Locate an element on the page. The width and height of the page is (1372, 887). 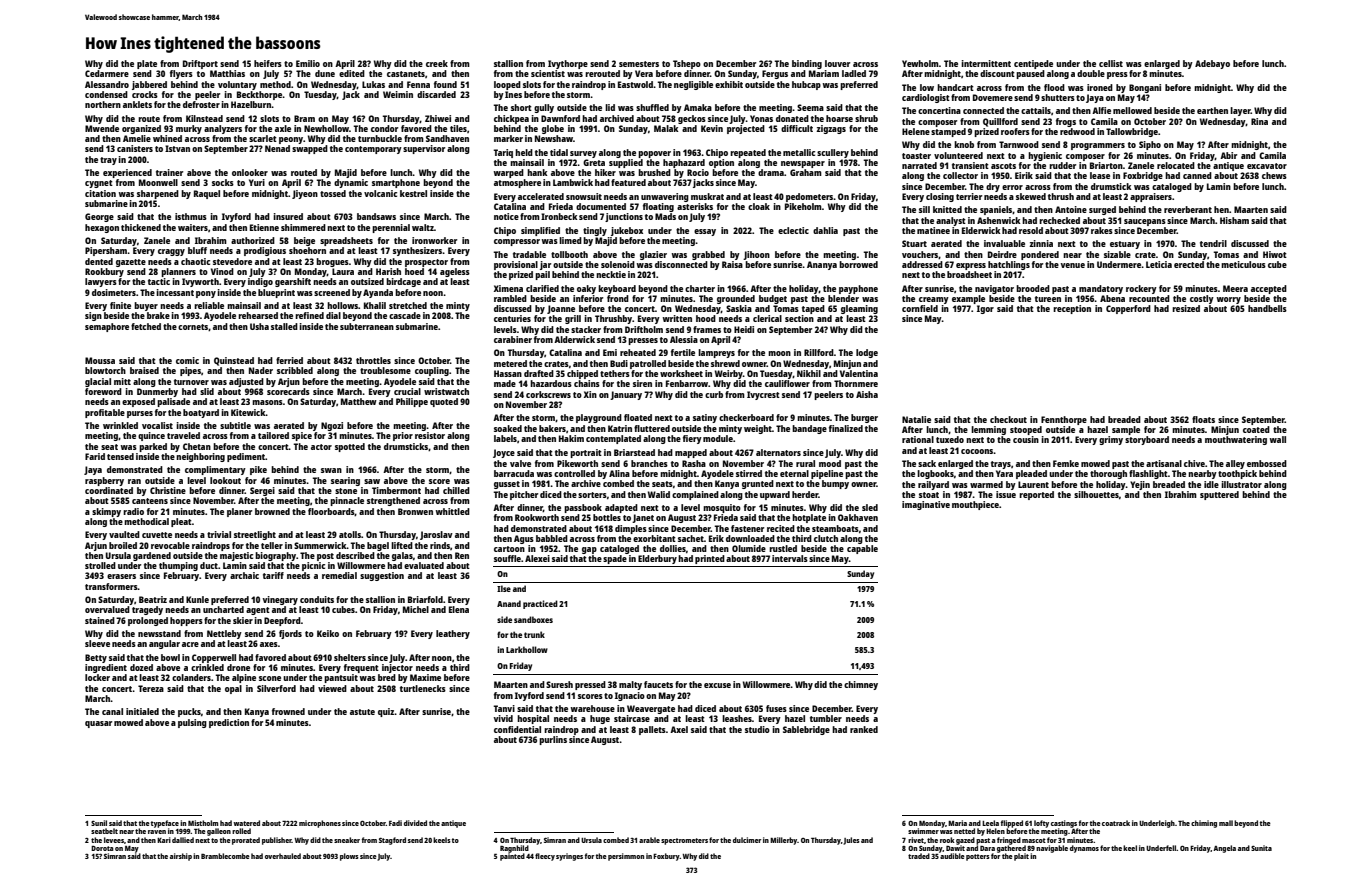
Hiwot is located at coordinates (1275, 254).
